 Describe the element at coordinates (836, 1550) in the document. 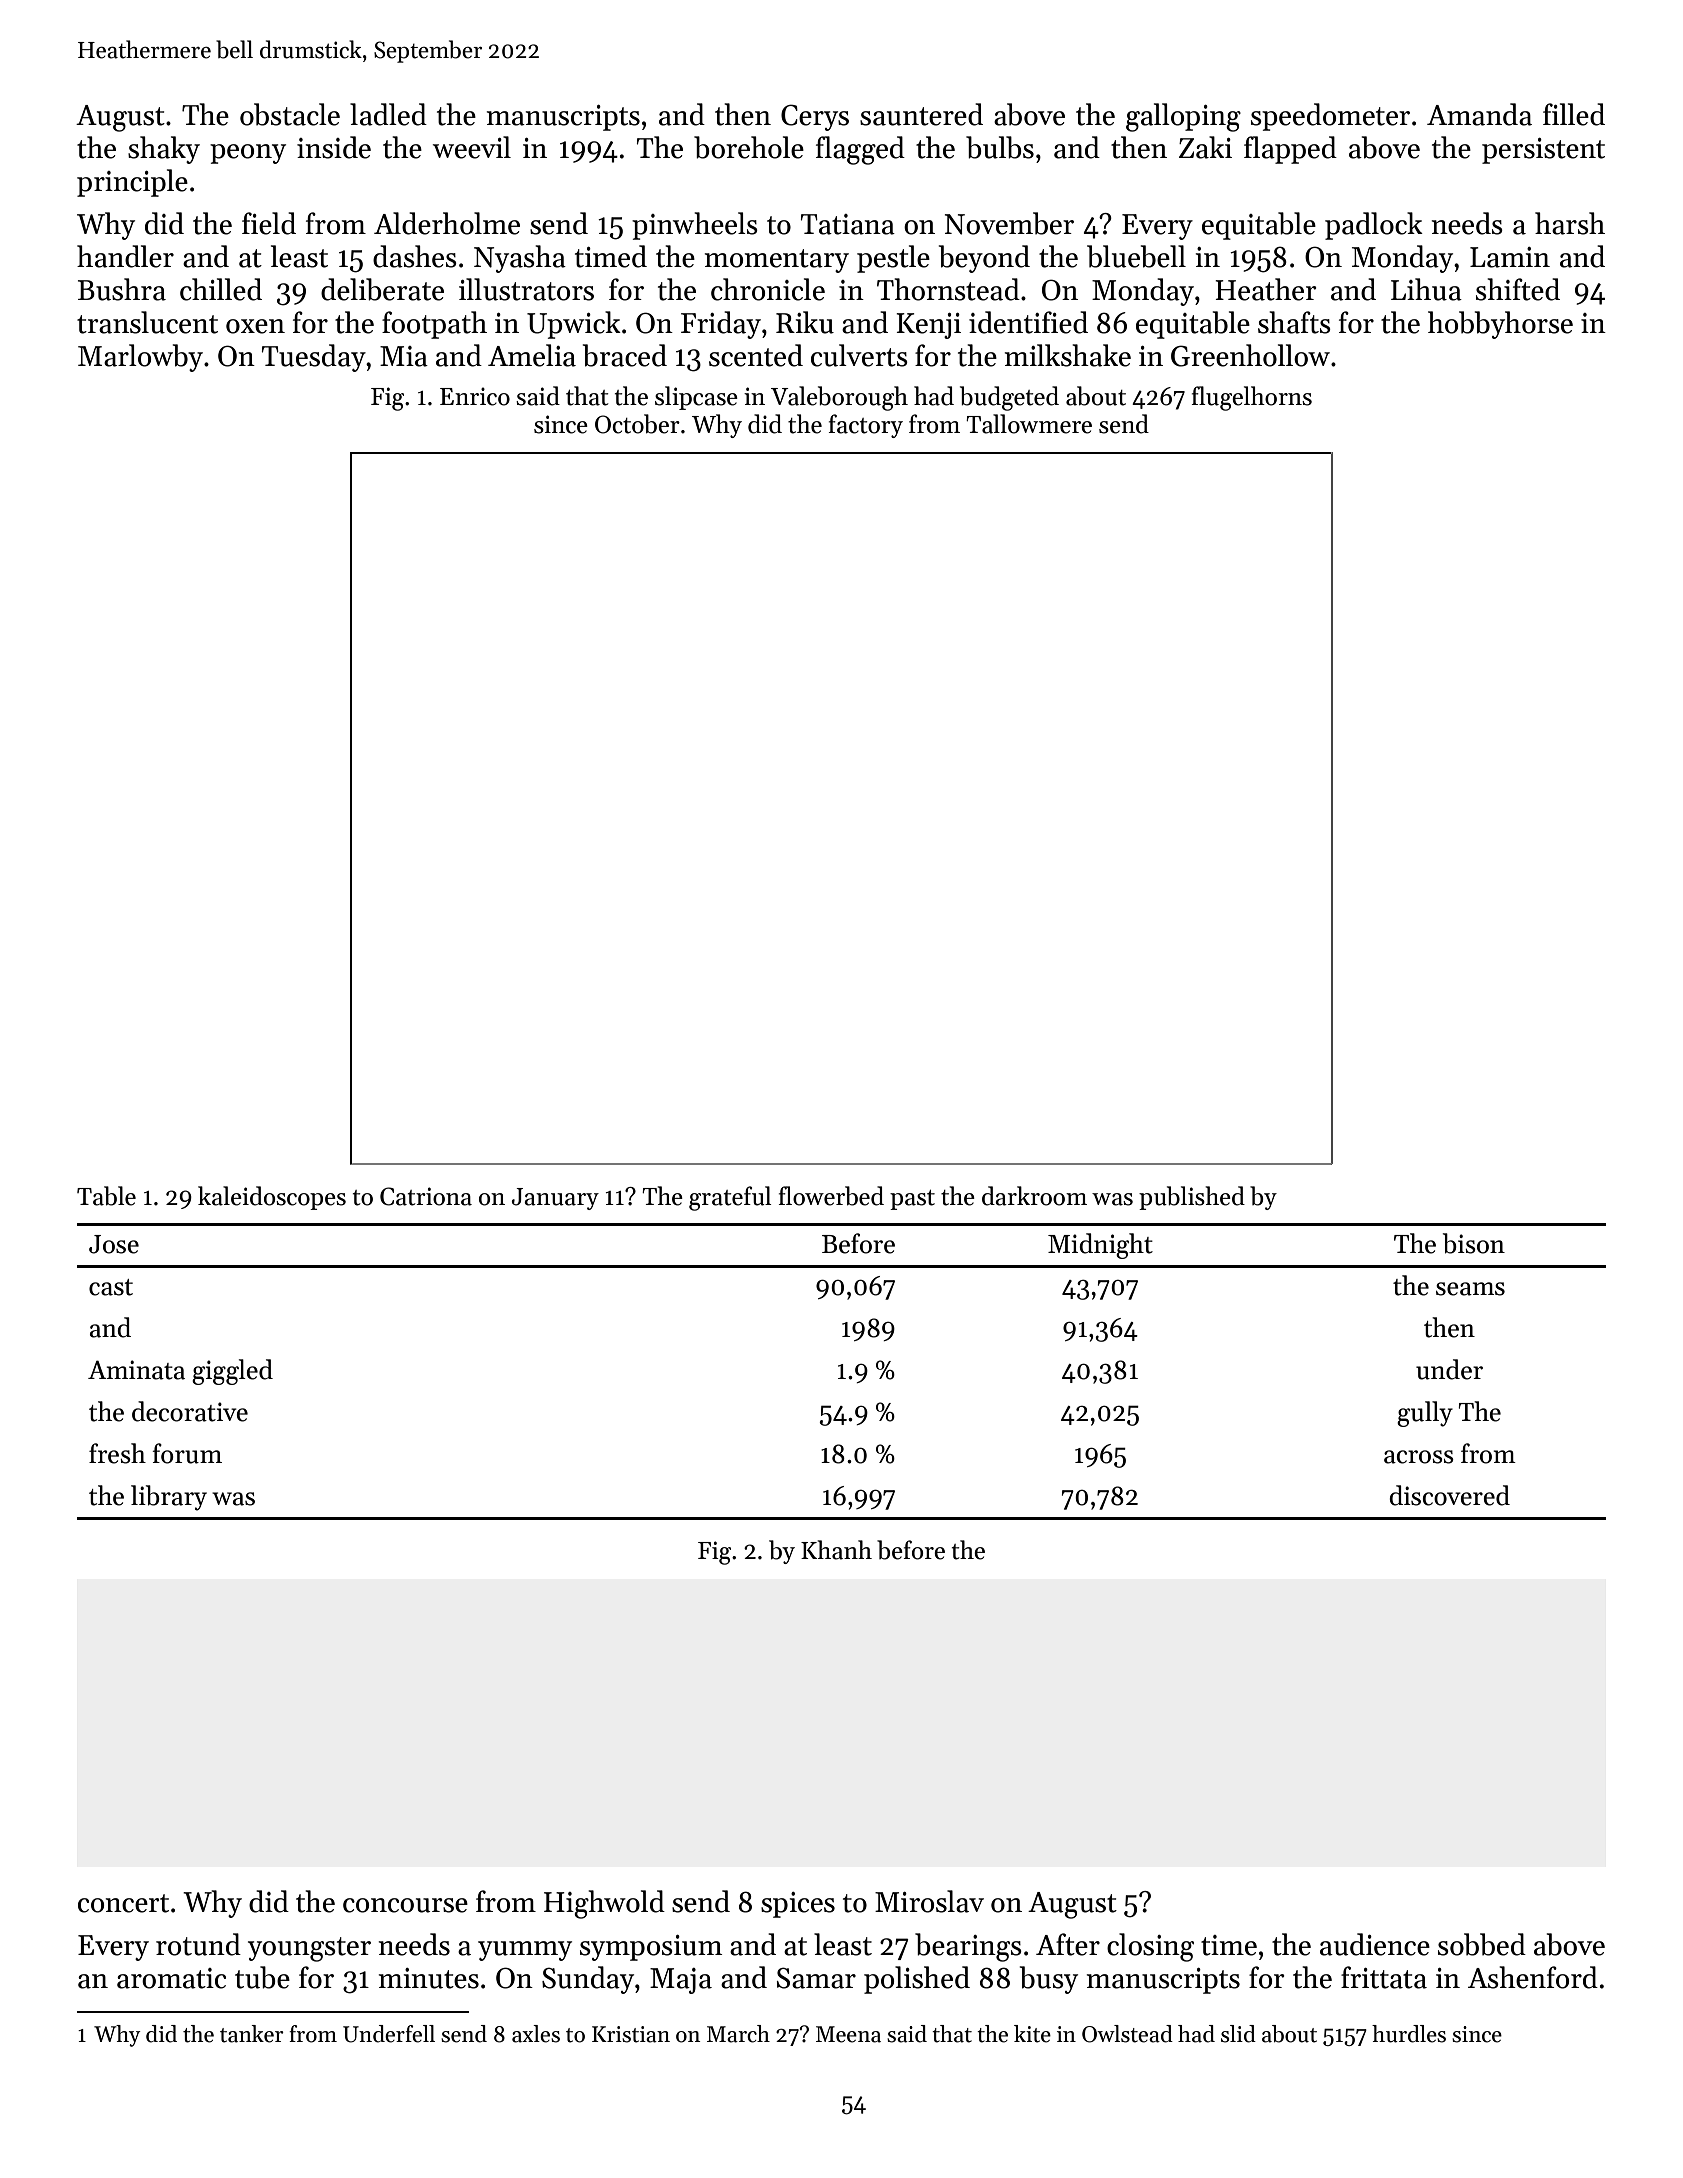

I see `Khanh` at that location.
